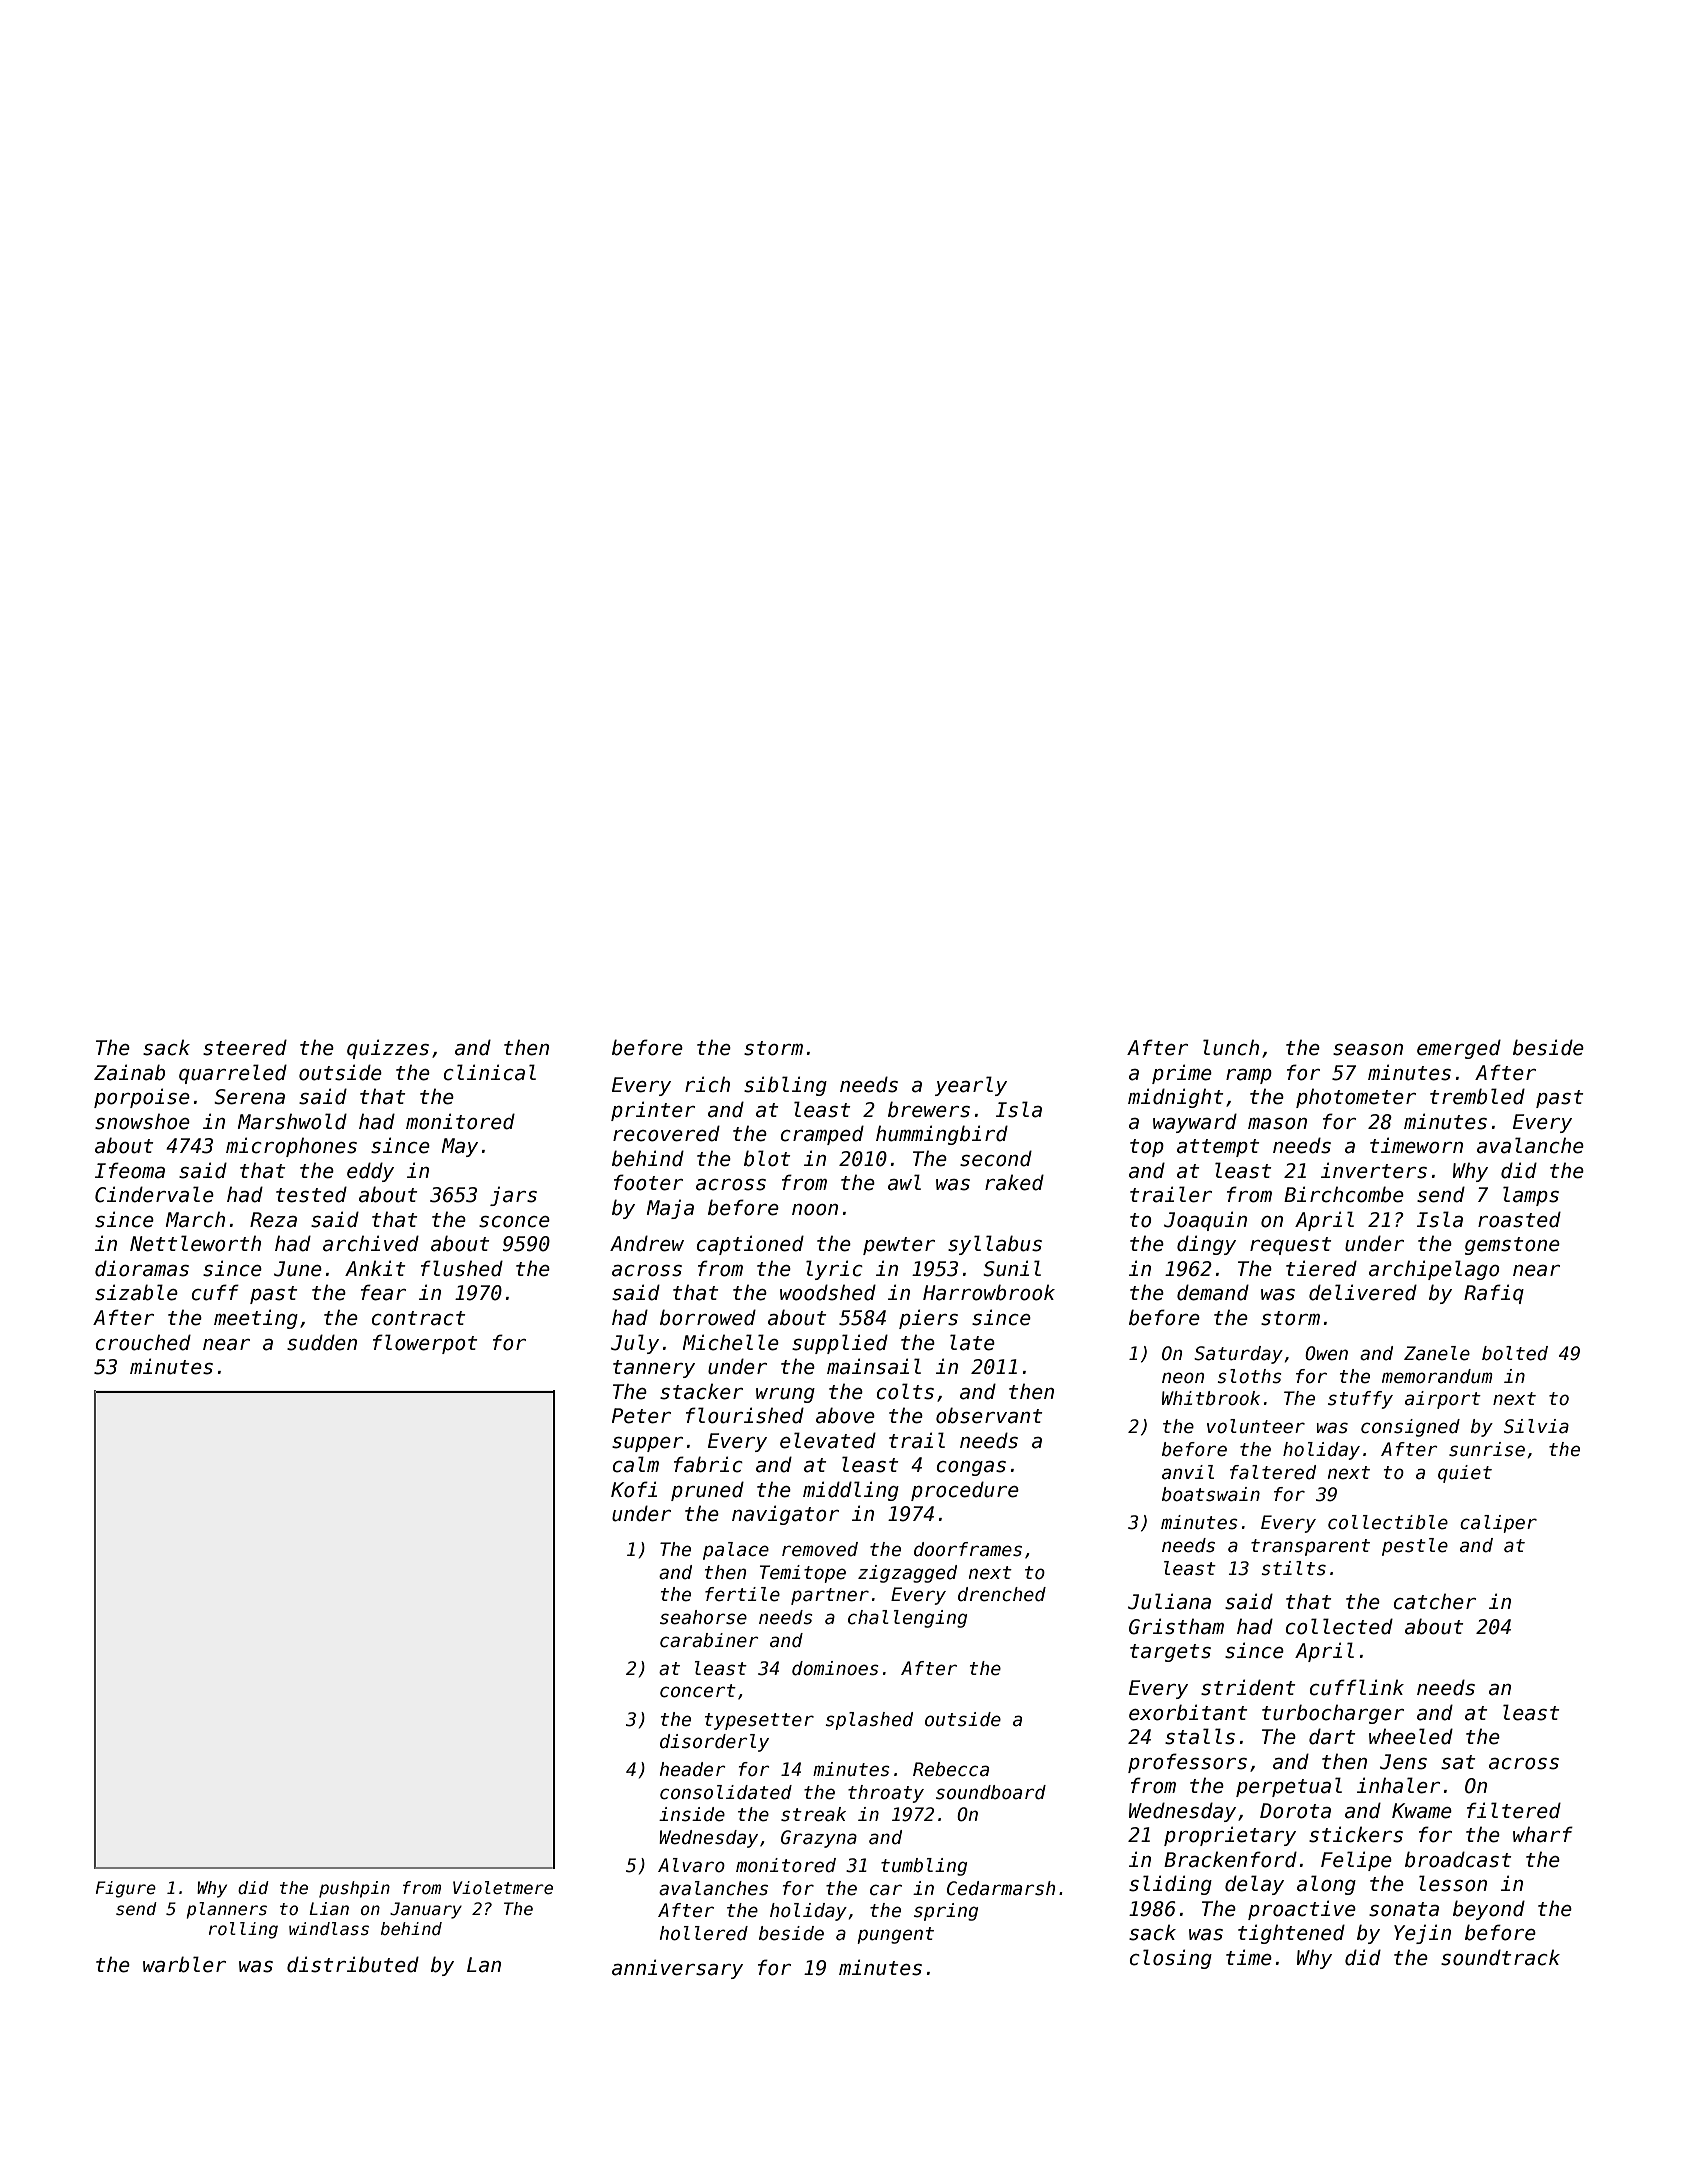 The image size is (1683, 2178). What do you see at coordinates (1211, 1494) in the screenshot?
I see `boatswain` at bounding box center [1211, 1494].
